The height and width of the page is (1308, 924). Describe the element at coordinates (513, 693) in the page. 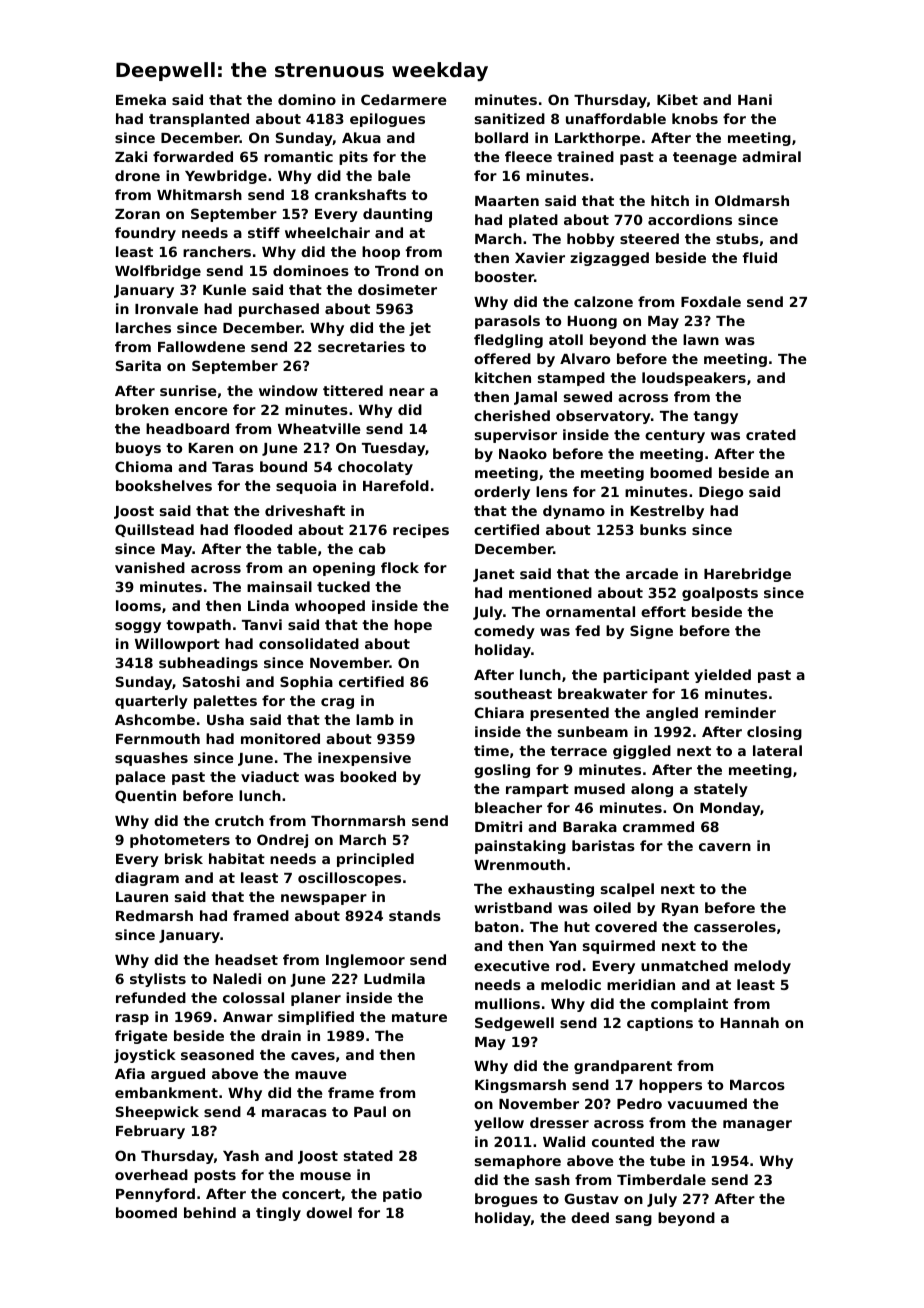

I see `southeast` at that location.
